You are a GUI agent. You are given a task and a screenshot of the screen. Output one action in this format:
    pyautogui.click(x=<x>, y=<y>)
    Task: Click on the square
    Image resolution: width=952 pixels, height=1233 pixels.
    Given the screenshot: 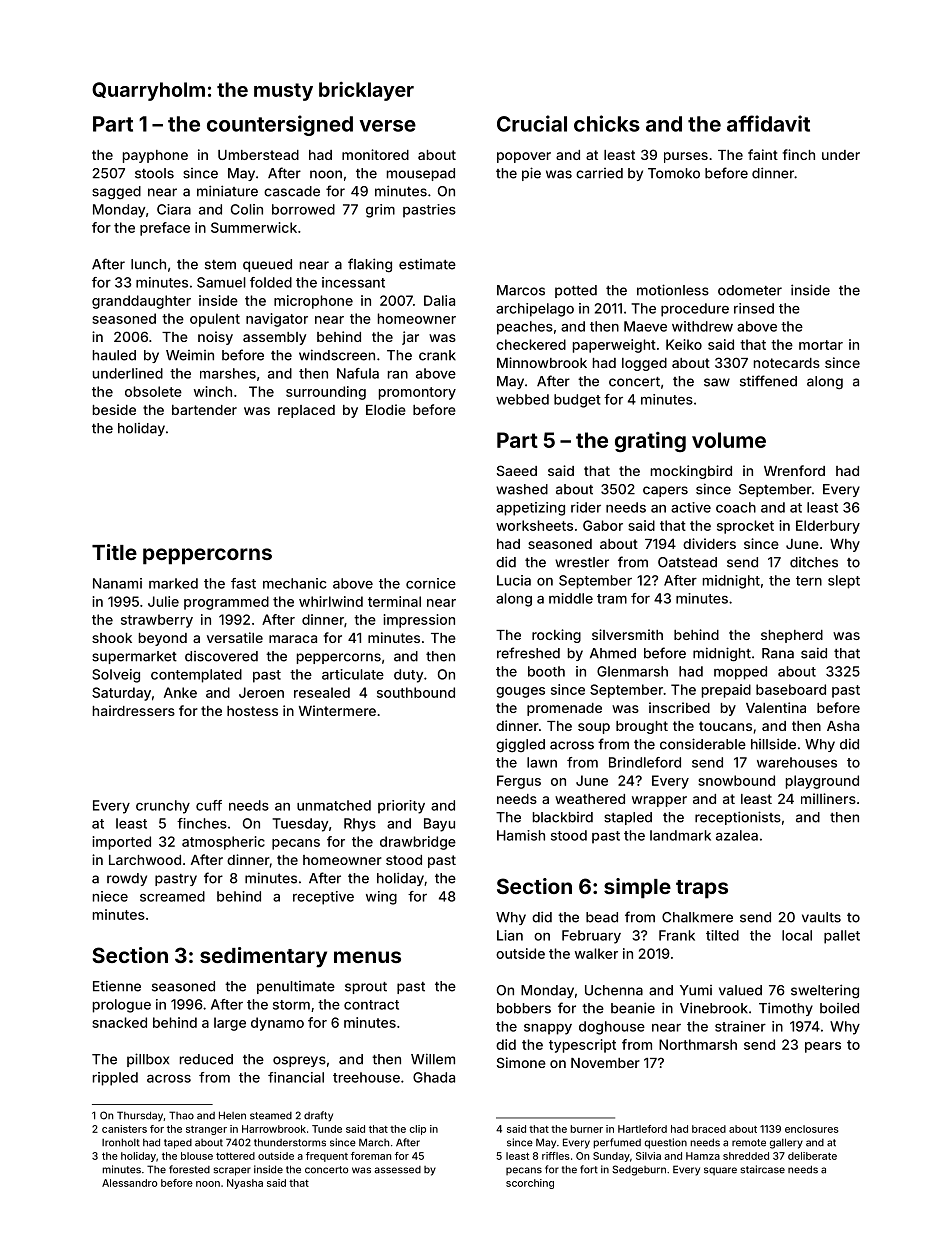 What is the action you would take?
    pyautogui.click(x=720, y=1171)
